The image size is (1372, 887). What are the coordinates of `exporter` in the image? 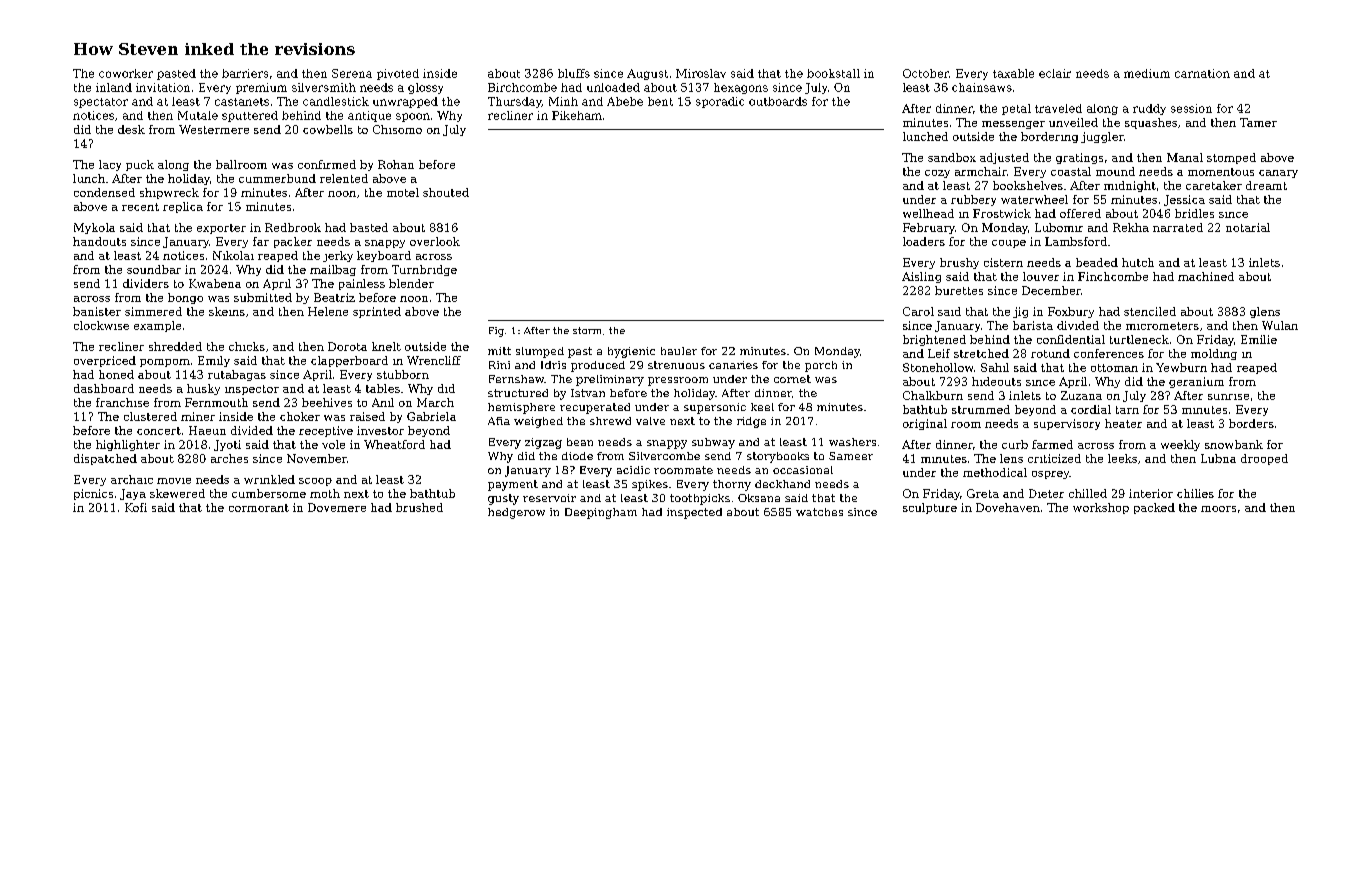 It's located at (221, 229).
